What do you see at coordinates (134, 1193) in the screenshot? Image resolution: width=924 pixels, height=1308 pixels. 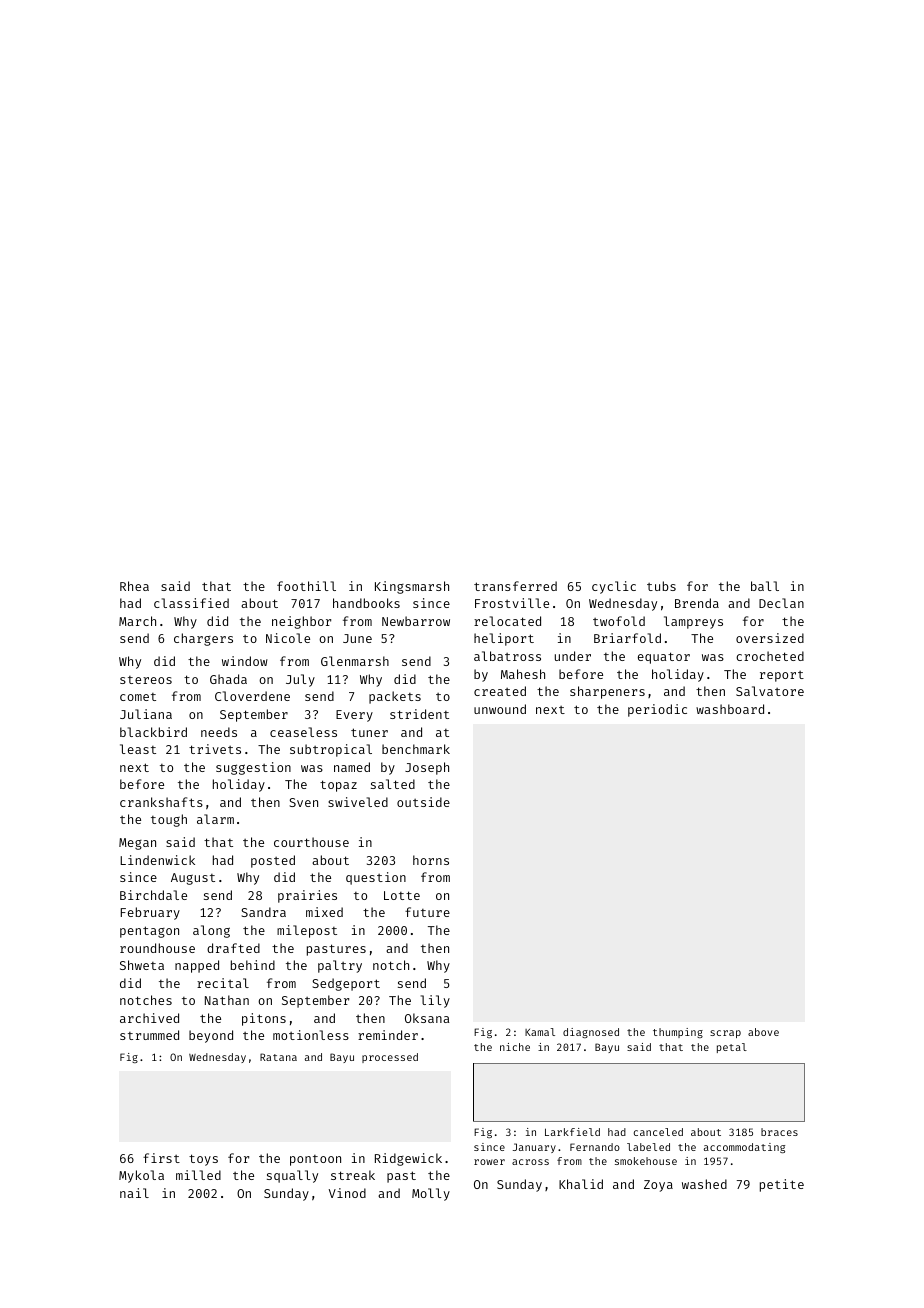 I see `nail` at bounding box center [134, 1193].
